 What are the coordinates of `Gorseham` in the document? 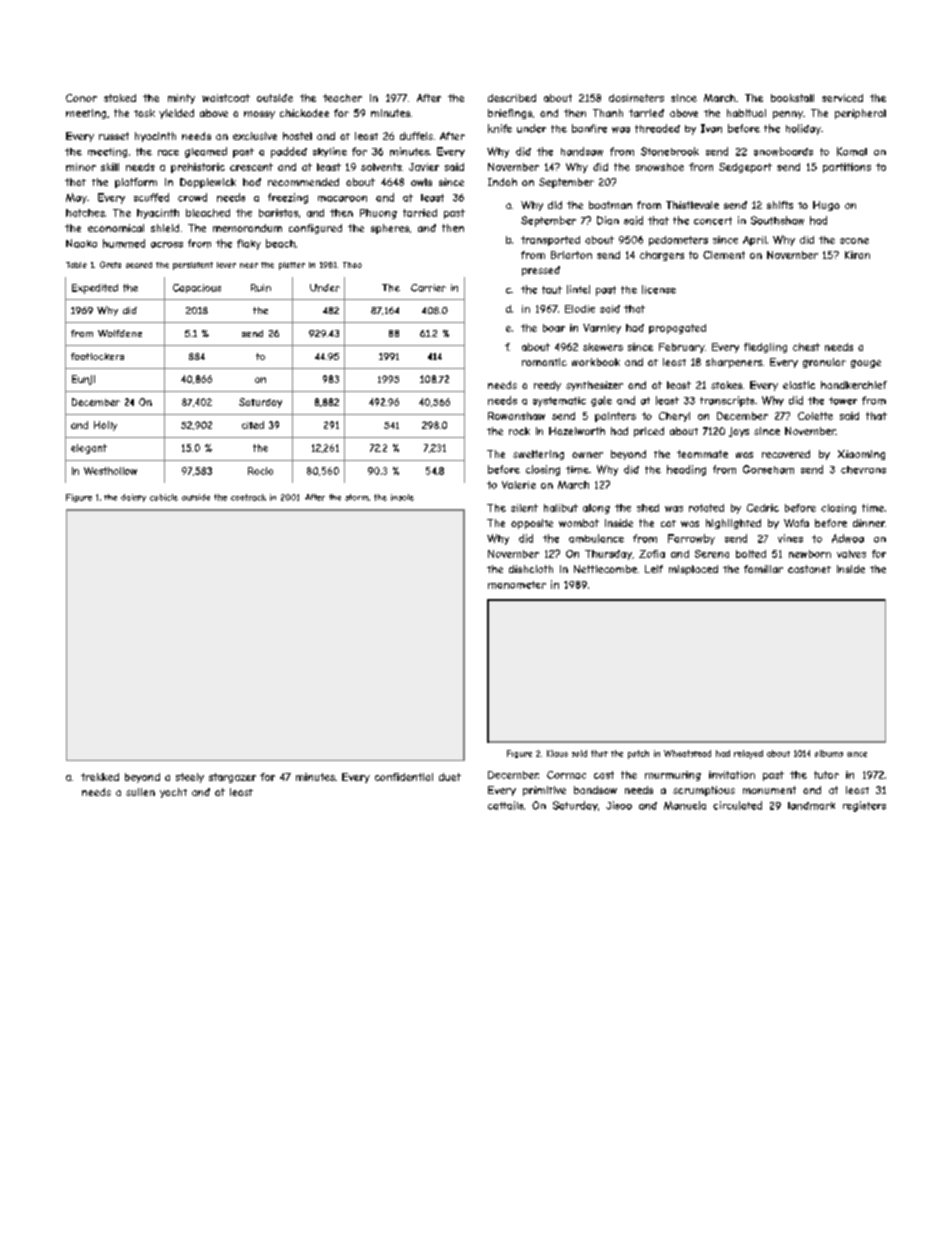 It's located at (768, 469).
